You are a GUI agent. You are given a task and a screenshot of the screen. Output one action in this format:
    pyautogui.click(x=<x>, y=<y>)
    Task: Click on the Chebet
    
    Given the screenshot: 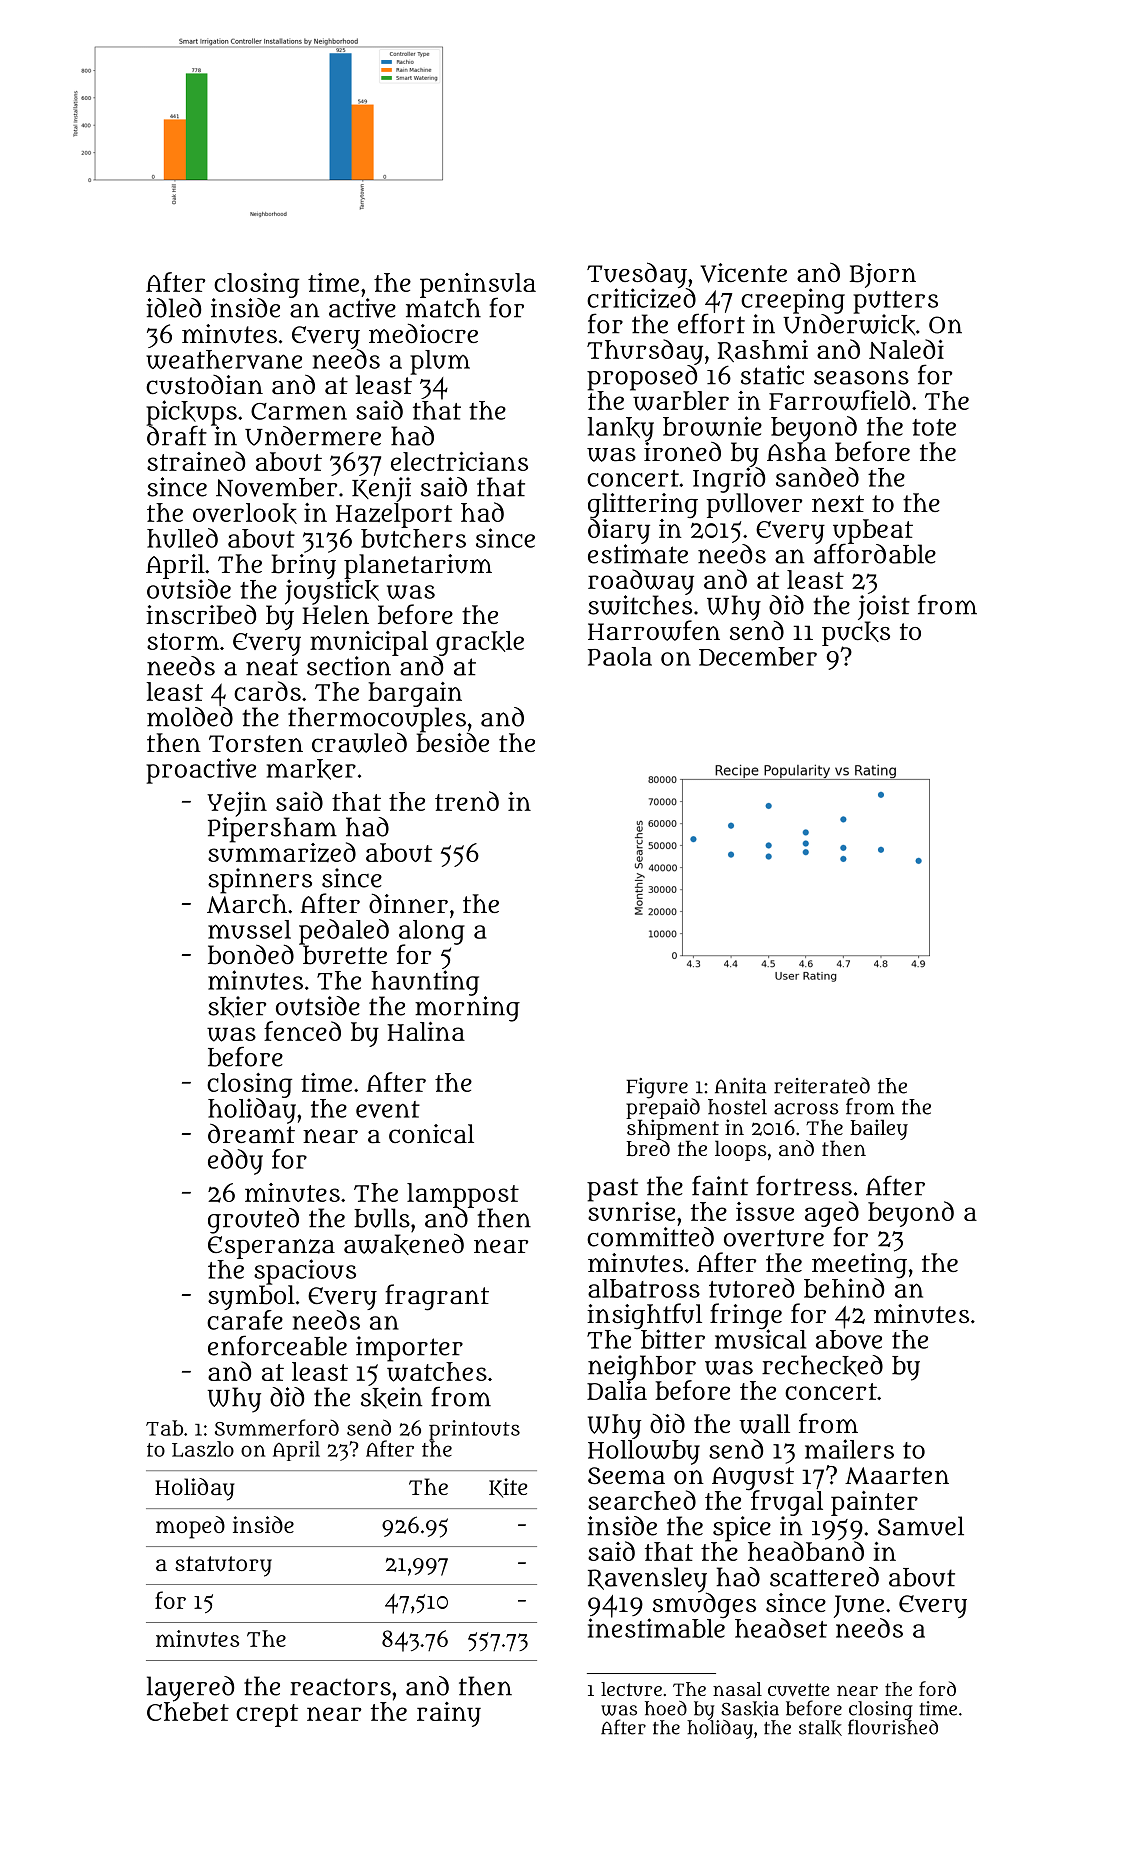 What is the action you would take?
    pyautogui.click(x=188, y=1711)
